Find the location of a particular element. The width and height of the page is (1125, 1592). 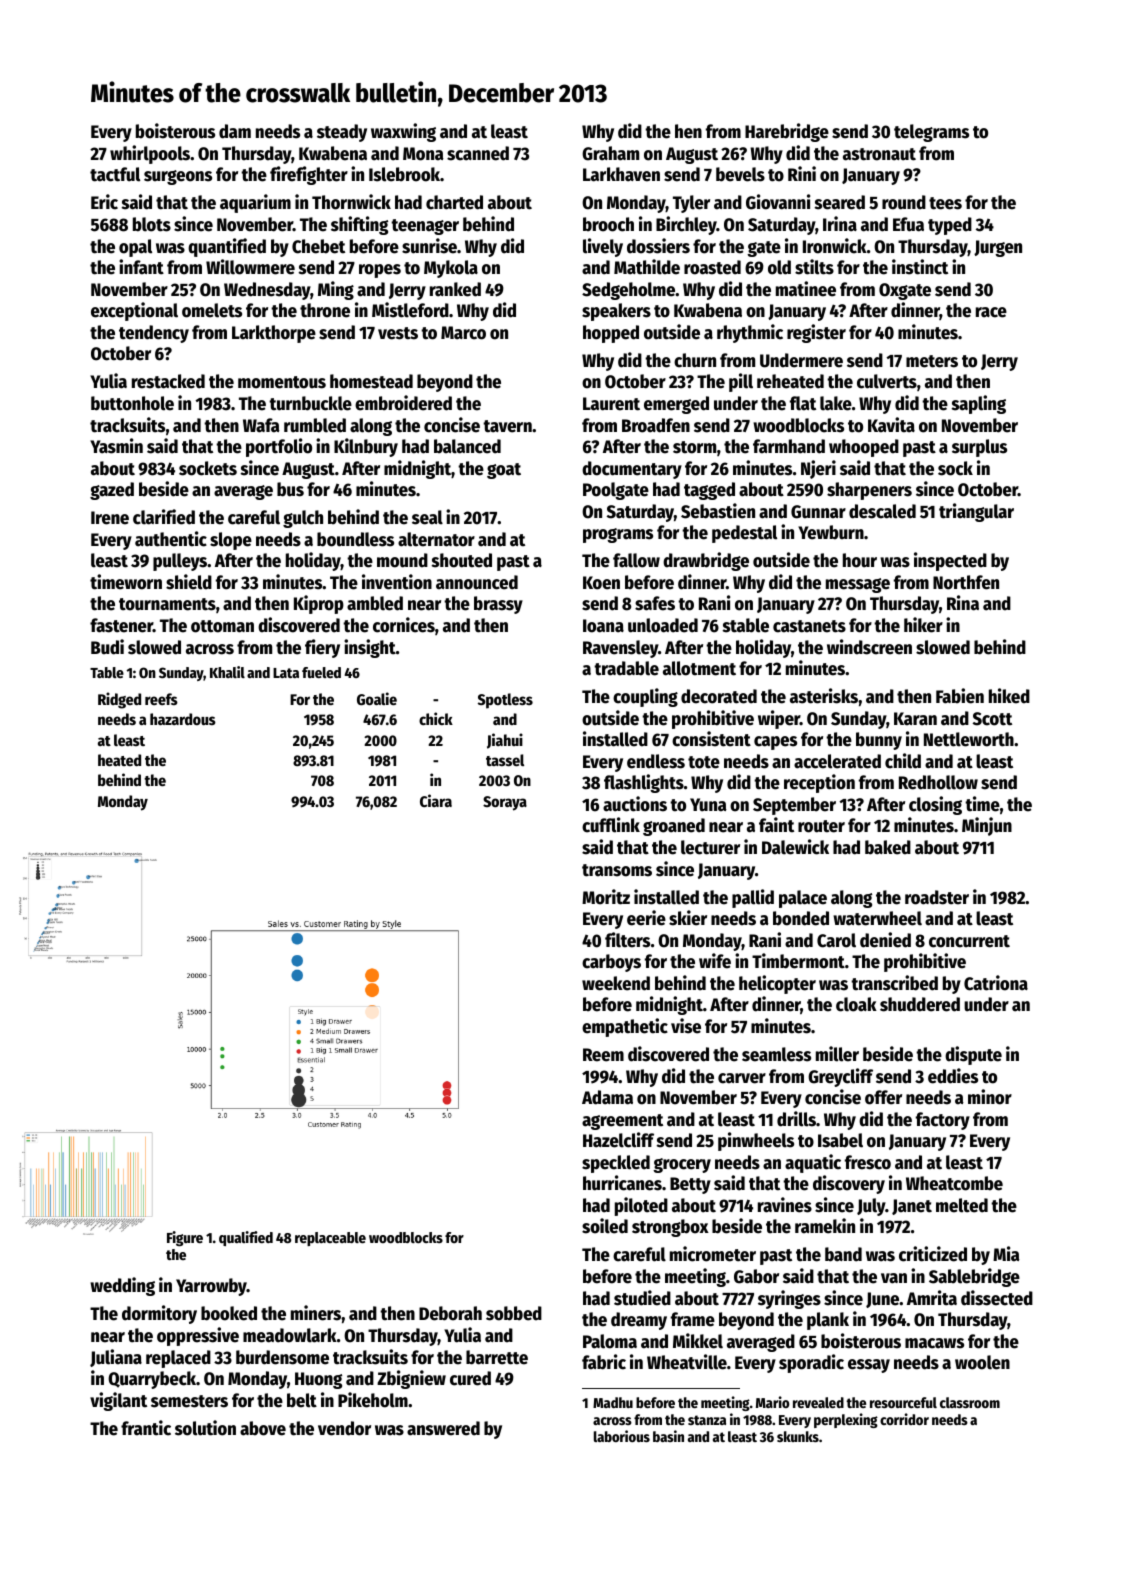

fueled is located at coordinates (321, 672).
